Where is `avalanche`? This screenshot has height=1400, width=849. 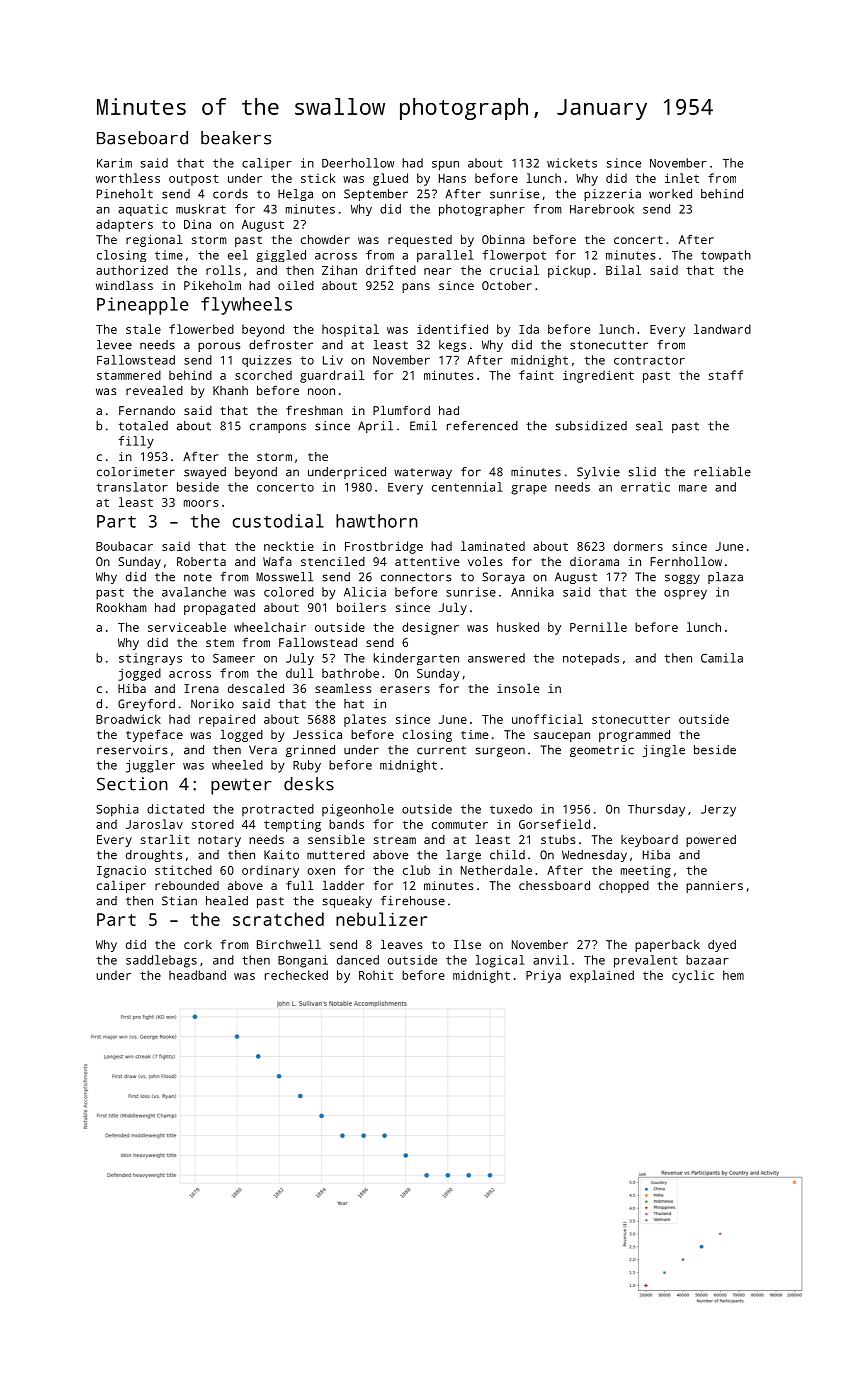
avalanche is located at coordinates (194, 592).
